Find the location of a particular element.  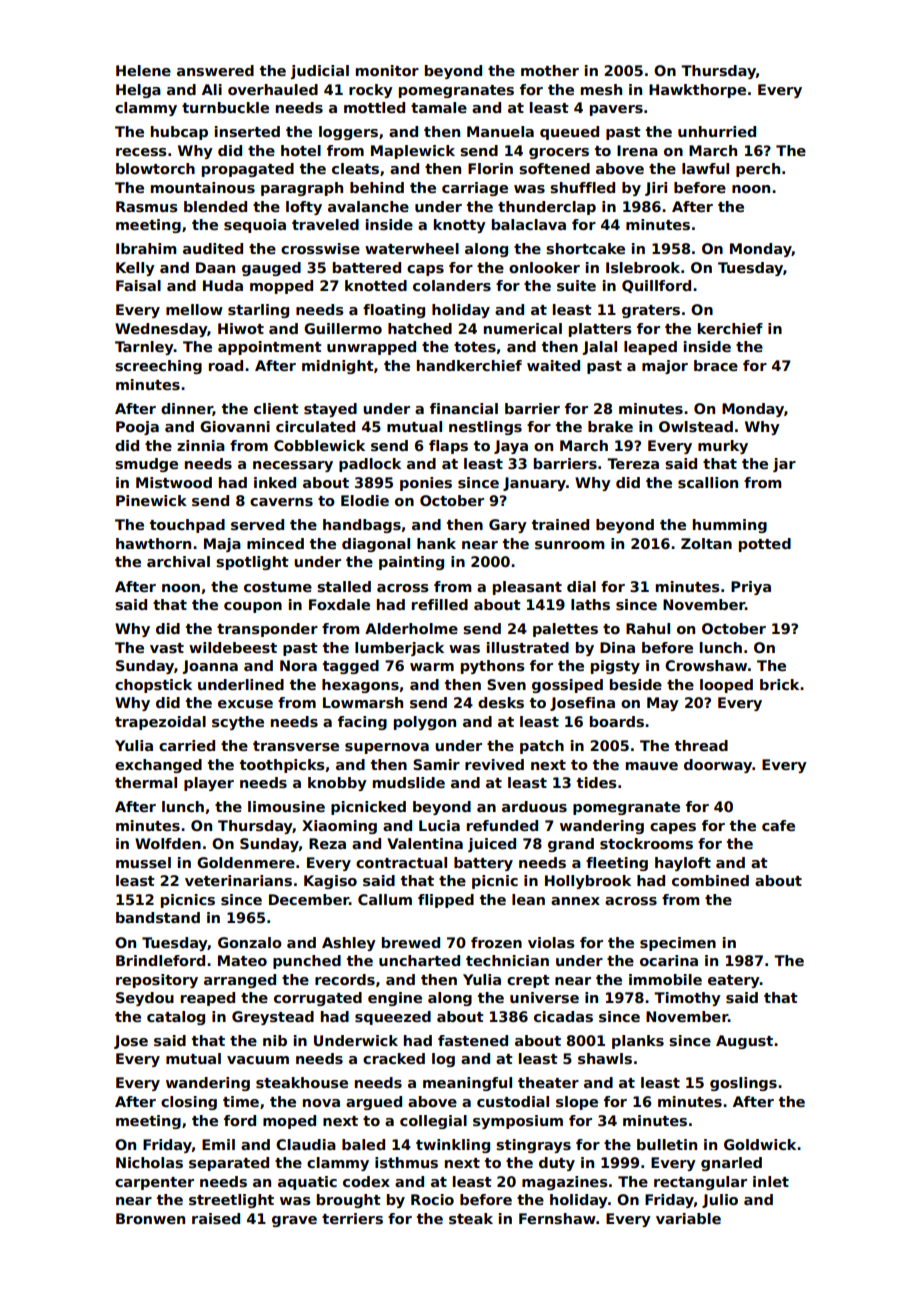

archival is located at coordinates (178, 561).
